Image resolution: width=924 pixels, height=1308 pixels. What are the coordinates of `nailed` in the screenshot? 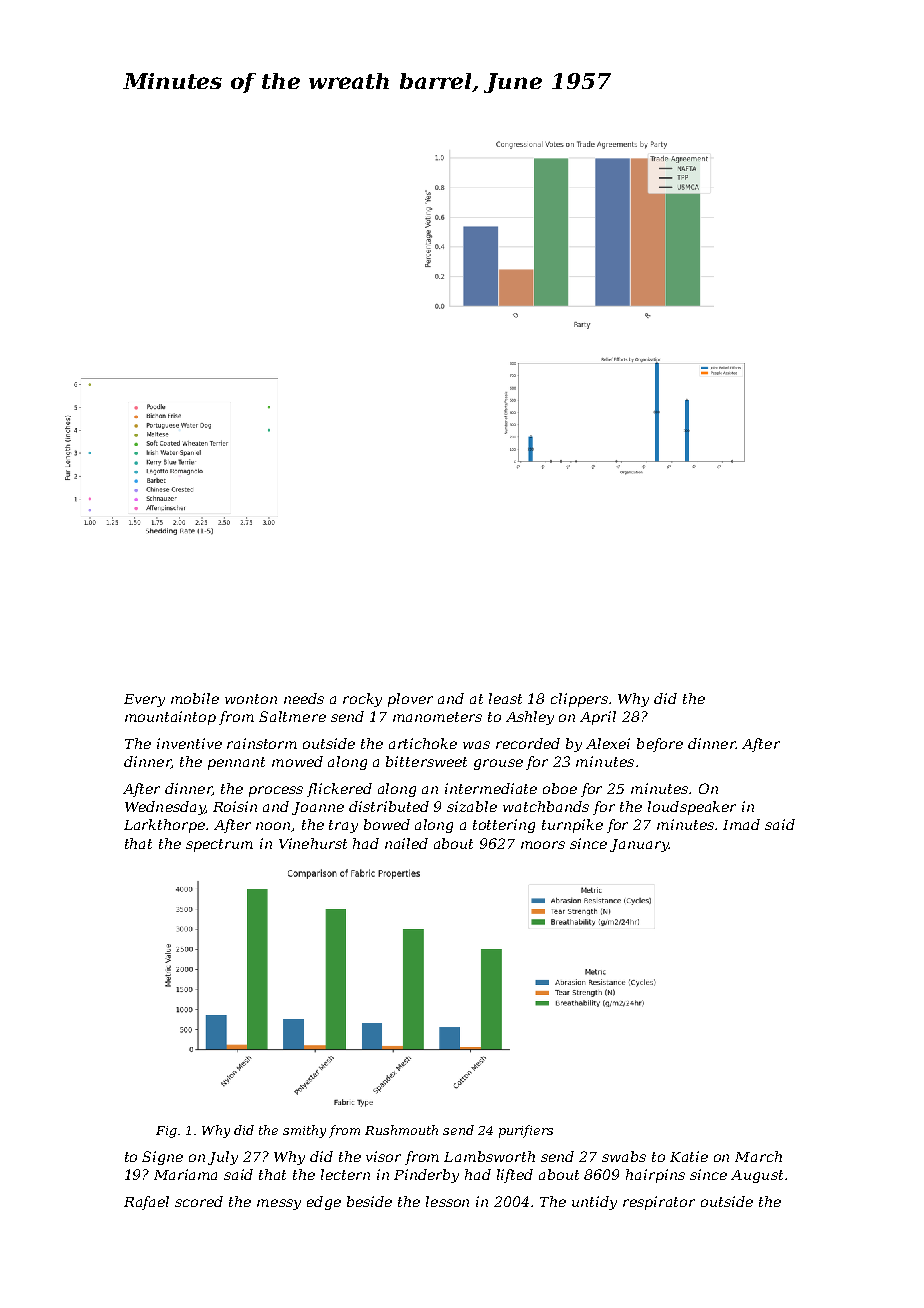 It's located at (406, 843).
